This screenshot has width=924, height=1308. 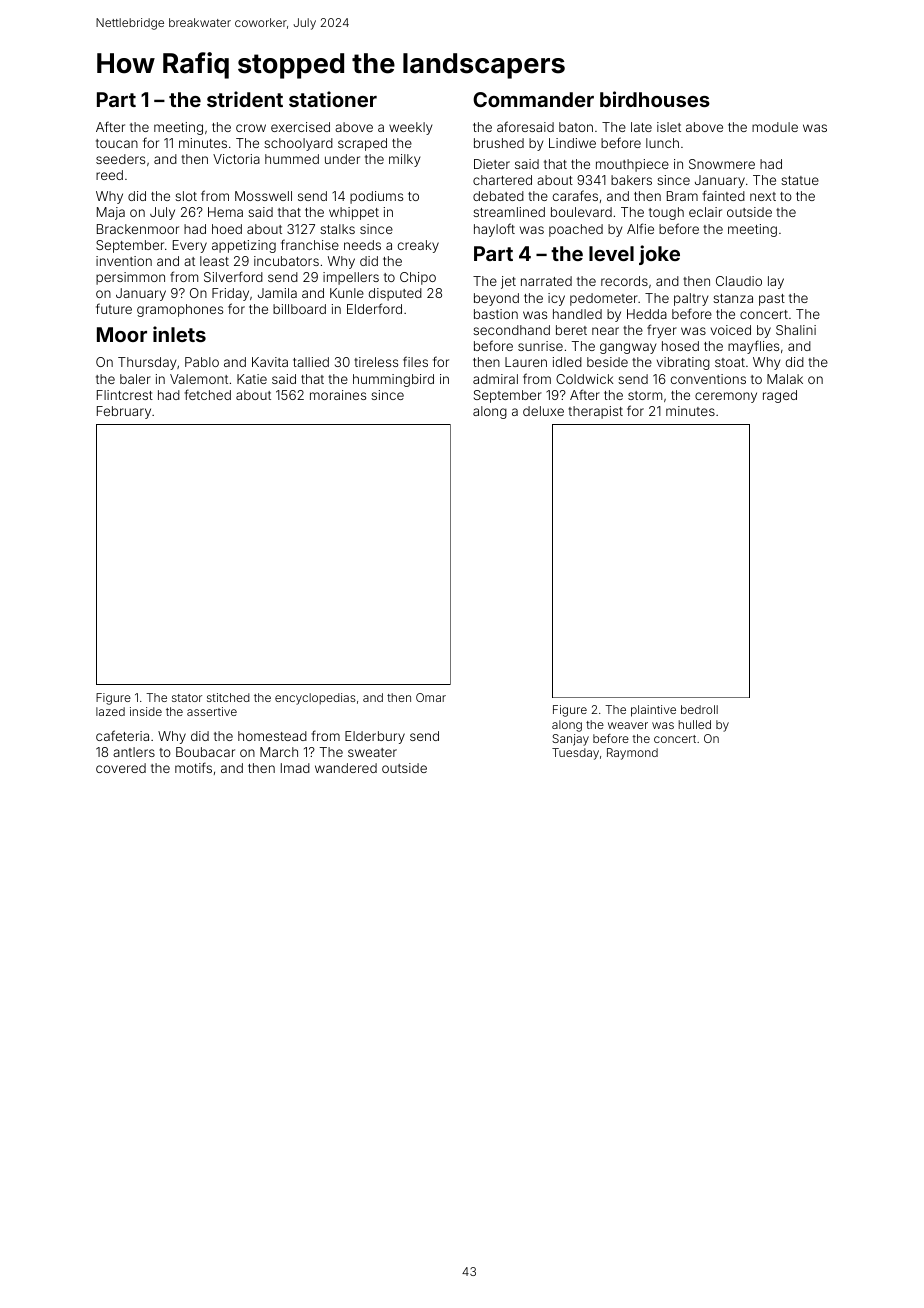 I want to click on birdhouses, so click(x=655, y=99).
